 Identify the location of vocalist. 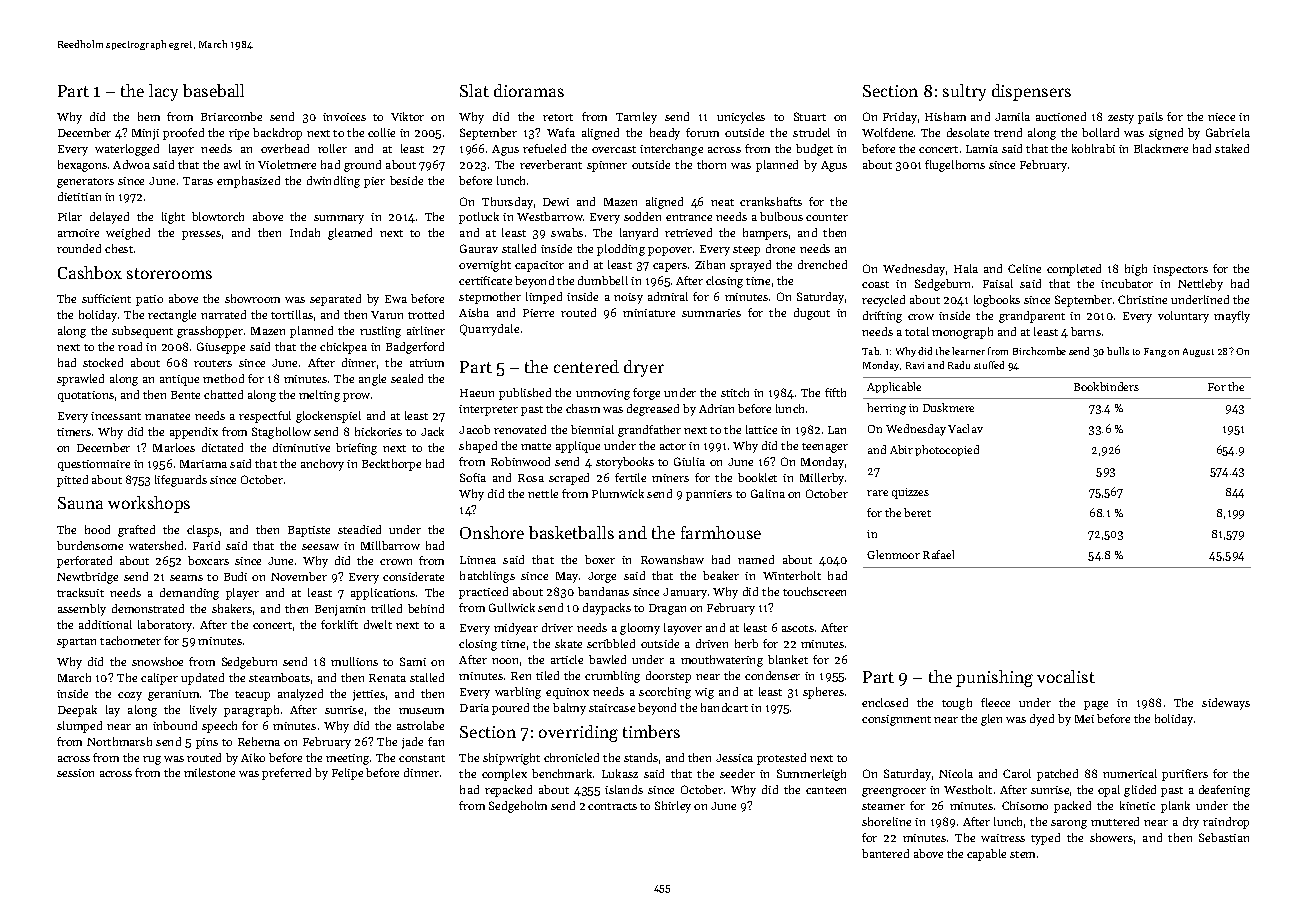
(1066, 676).
